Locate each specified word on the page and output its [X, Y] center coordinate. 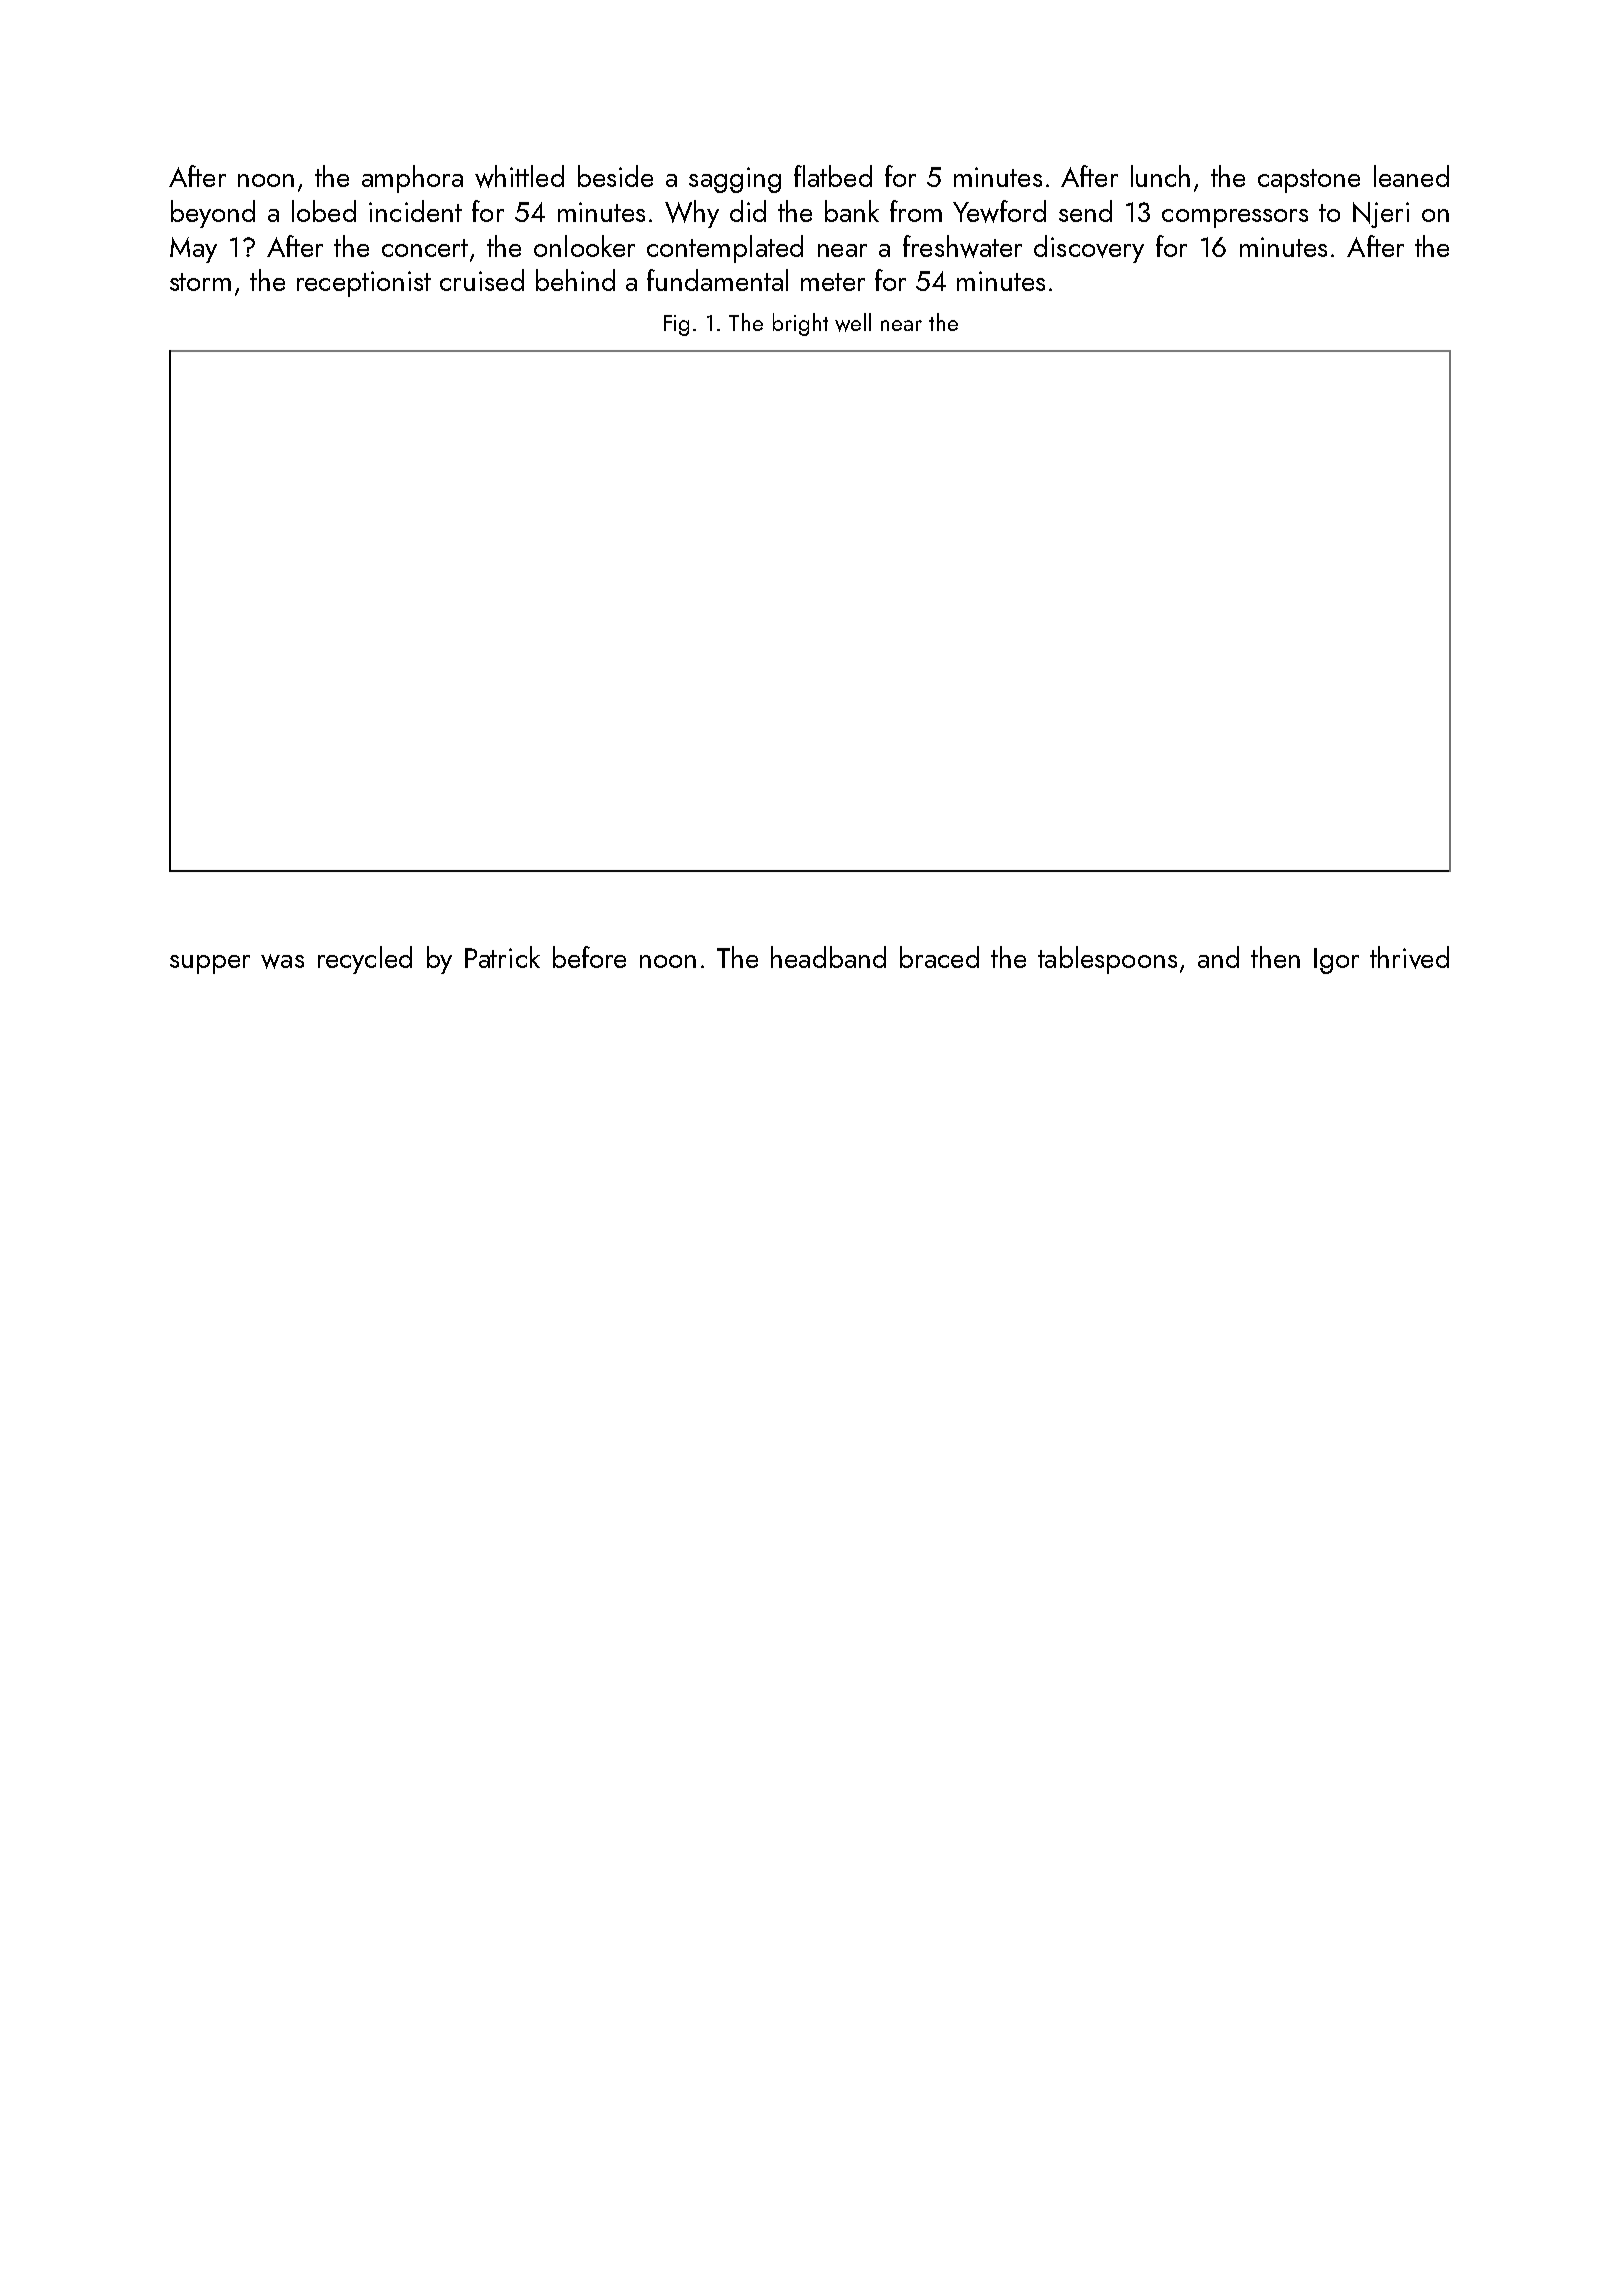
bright [800, 324]
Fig [676, 325]
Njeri [1381, 215]
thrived [1409, 957]
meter [833, 282]
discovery [1089, 249]
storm [200, 282]
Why [692, 214]
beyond [213, 214]
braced [939, 957]
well [853, 322]
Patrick [502, 957]
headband [828, 957]
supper [210, 964]
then [1275, 957]
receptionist [364, 284]
